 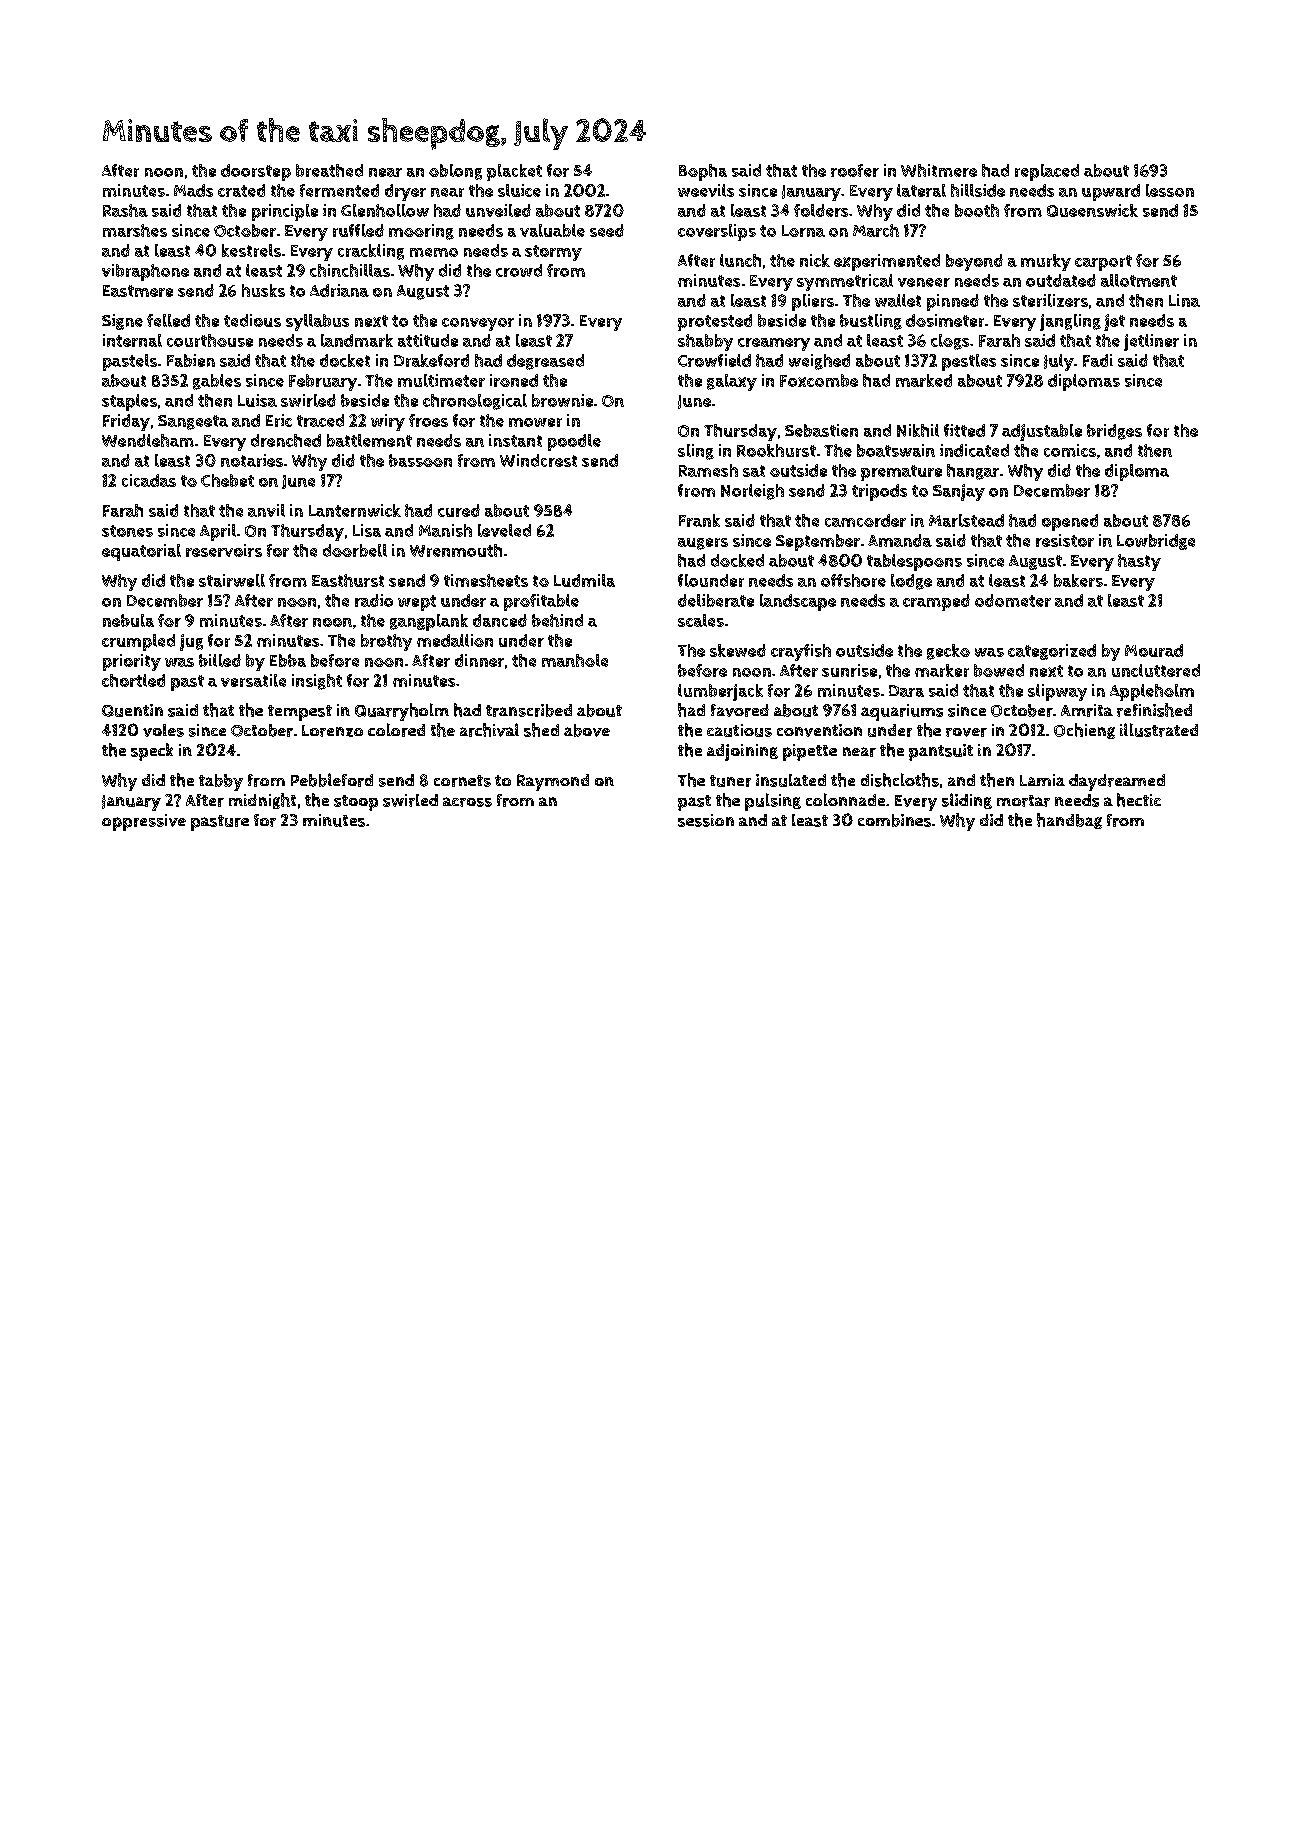 I want to click on carport, so click(x=1103, y=263).
